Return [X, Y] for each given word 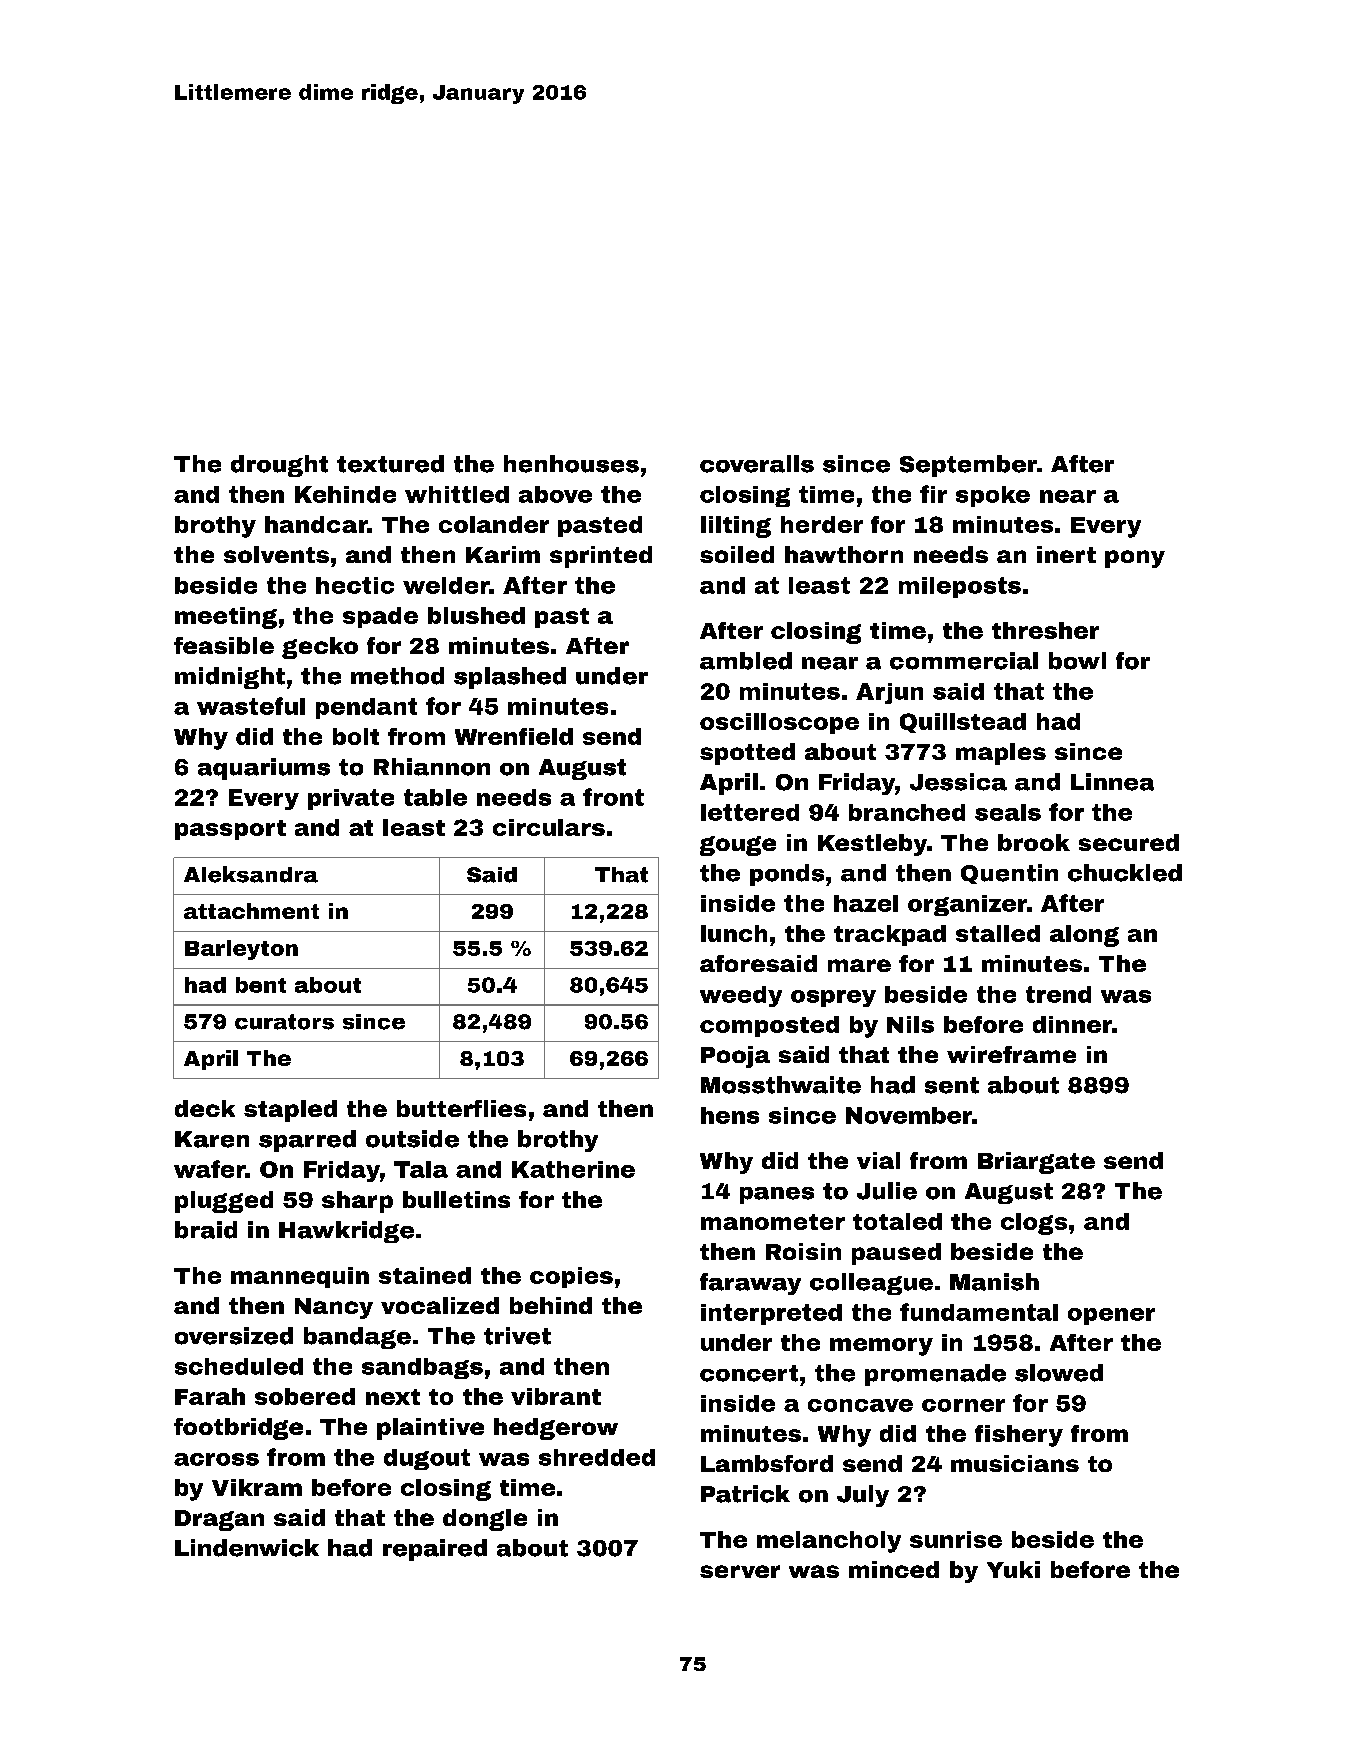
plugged [224, 1202]
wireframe [1011, 1054]
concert [749, 1373]
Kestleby [872, 845]
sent [952, 1085]
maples [1001, 754]
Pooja [735, 1057]
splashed [510, 678]
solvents [276, 554]
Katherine [573, 1169]
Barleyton [241, 950]
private [351, 799]
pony [1135, 559]
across [216, 1459]
